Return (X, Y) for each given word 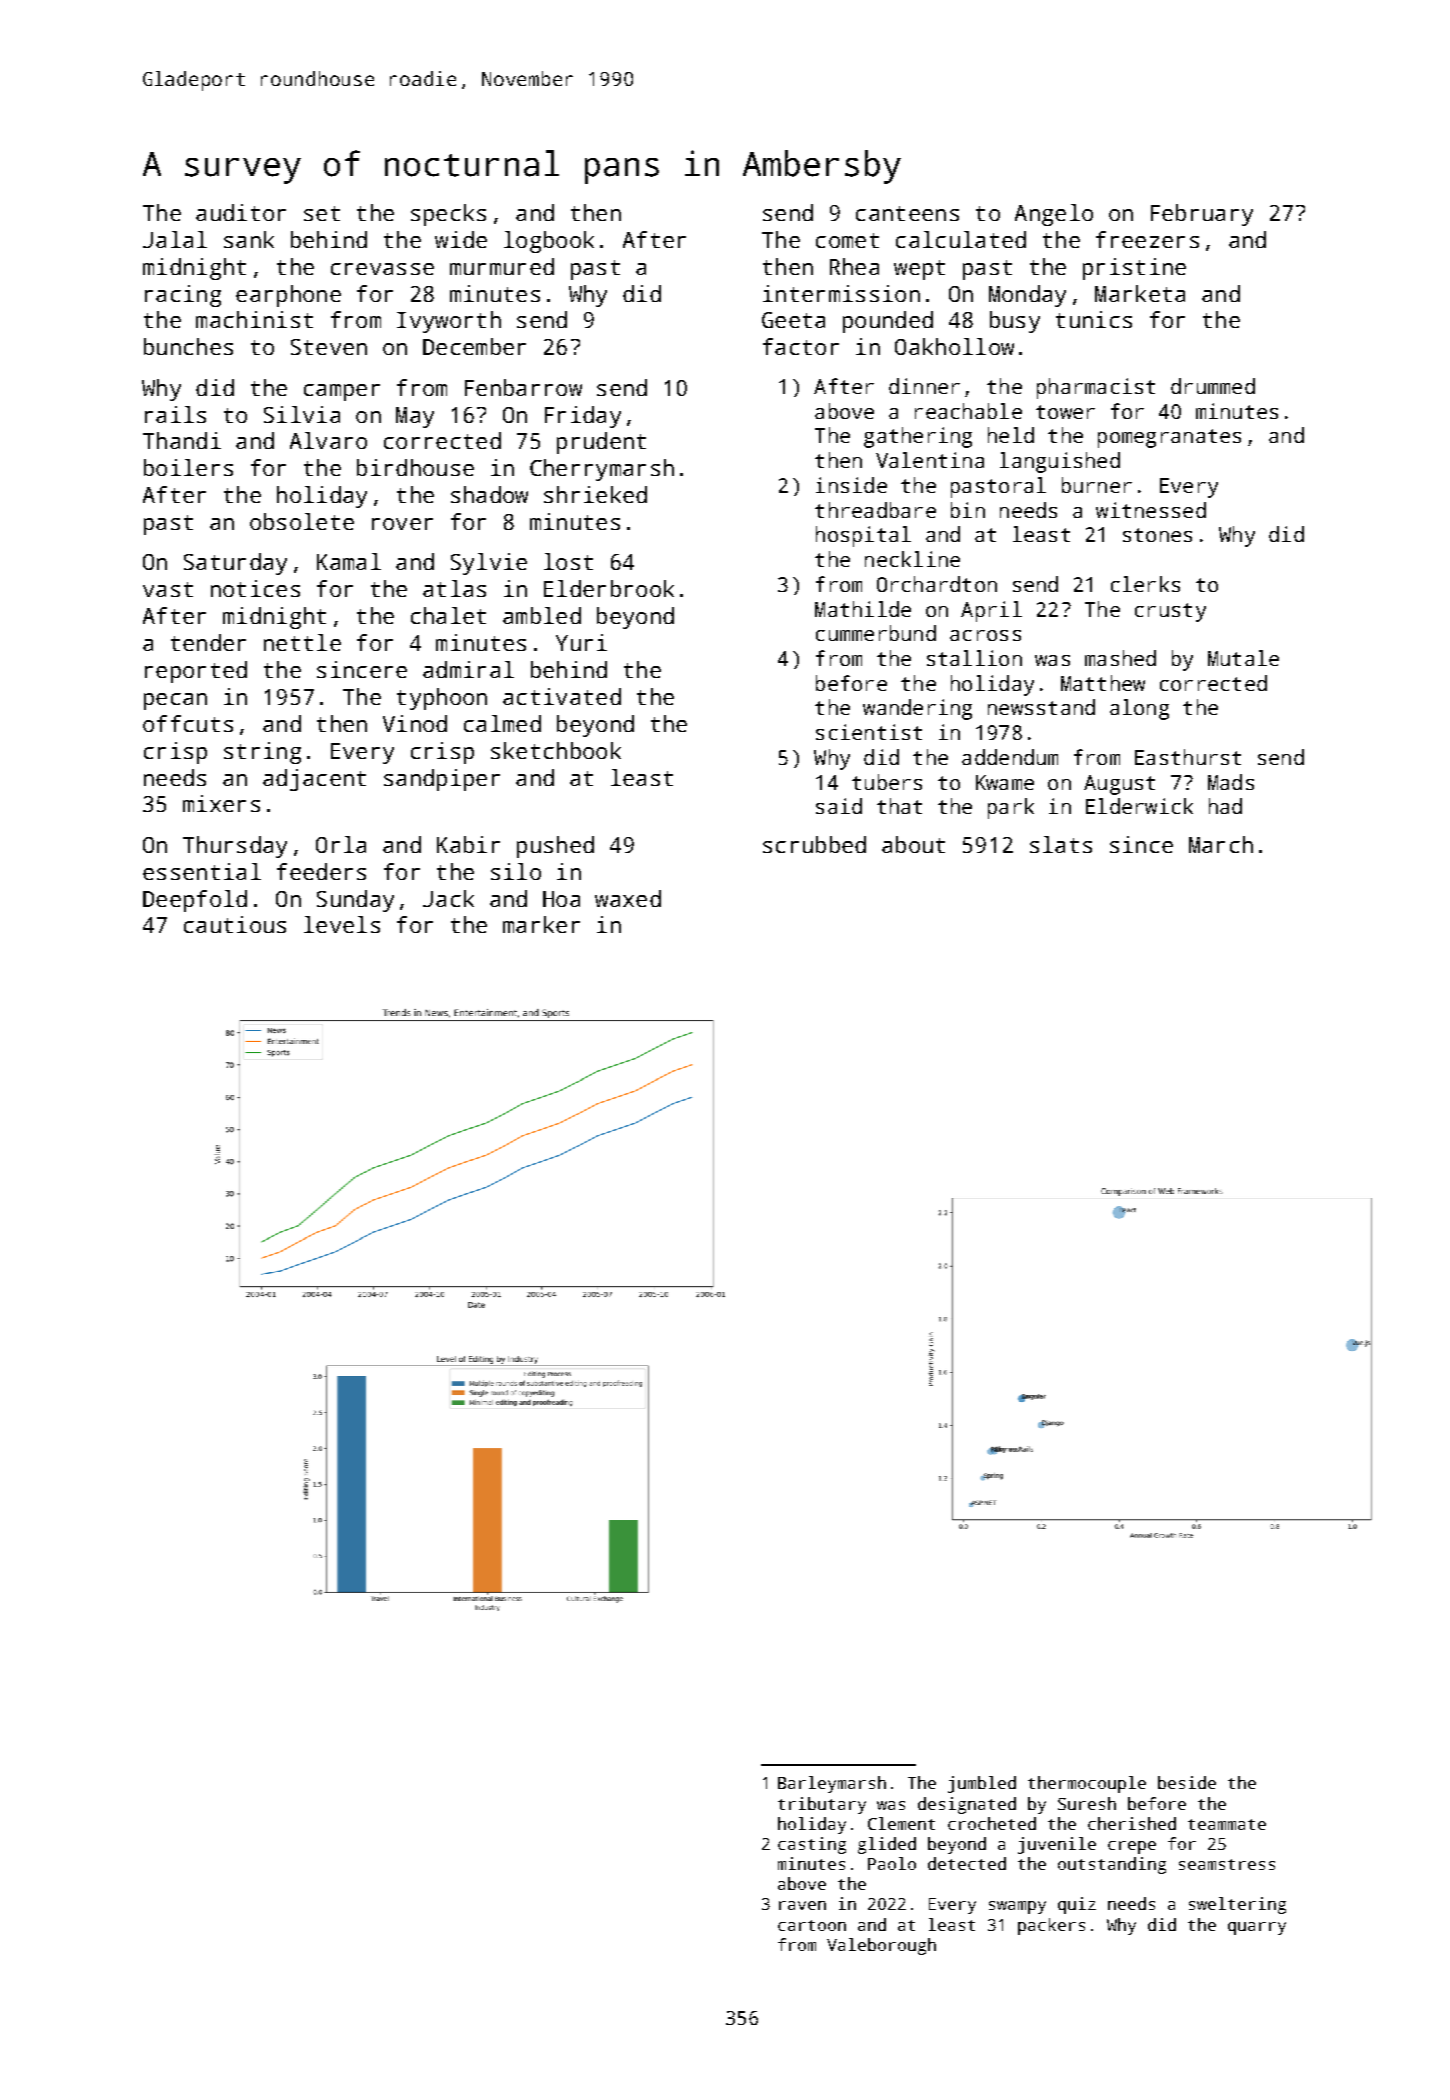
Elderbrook (609, 588)
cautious (235, 924)
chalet (448, 615)
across (985, 635)
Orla (341, 844)
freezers (1147, 239)
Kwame (1005, 782)
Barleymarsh (832, 1784)
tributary (822, 1805)
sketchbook (556, 750)
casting (812, 1845)
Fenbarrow (523, 387)
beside (1187, 1782)
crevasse (382, 269)
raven (802, 1905)
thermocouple (1087, 1784)
